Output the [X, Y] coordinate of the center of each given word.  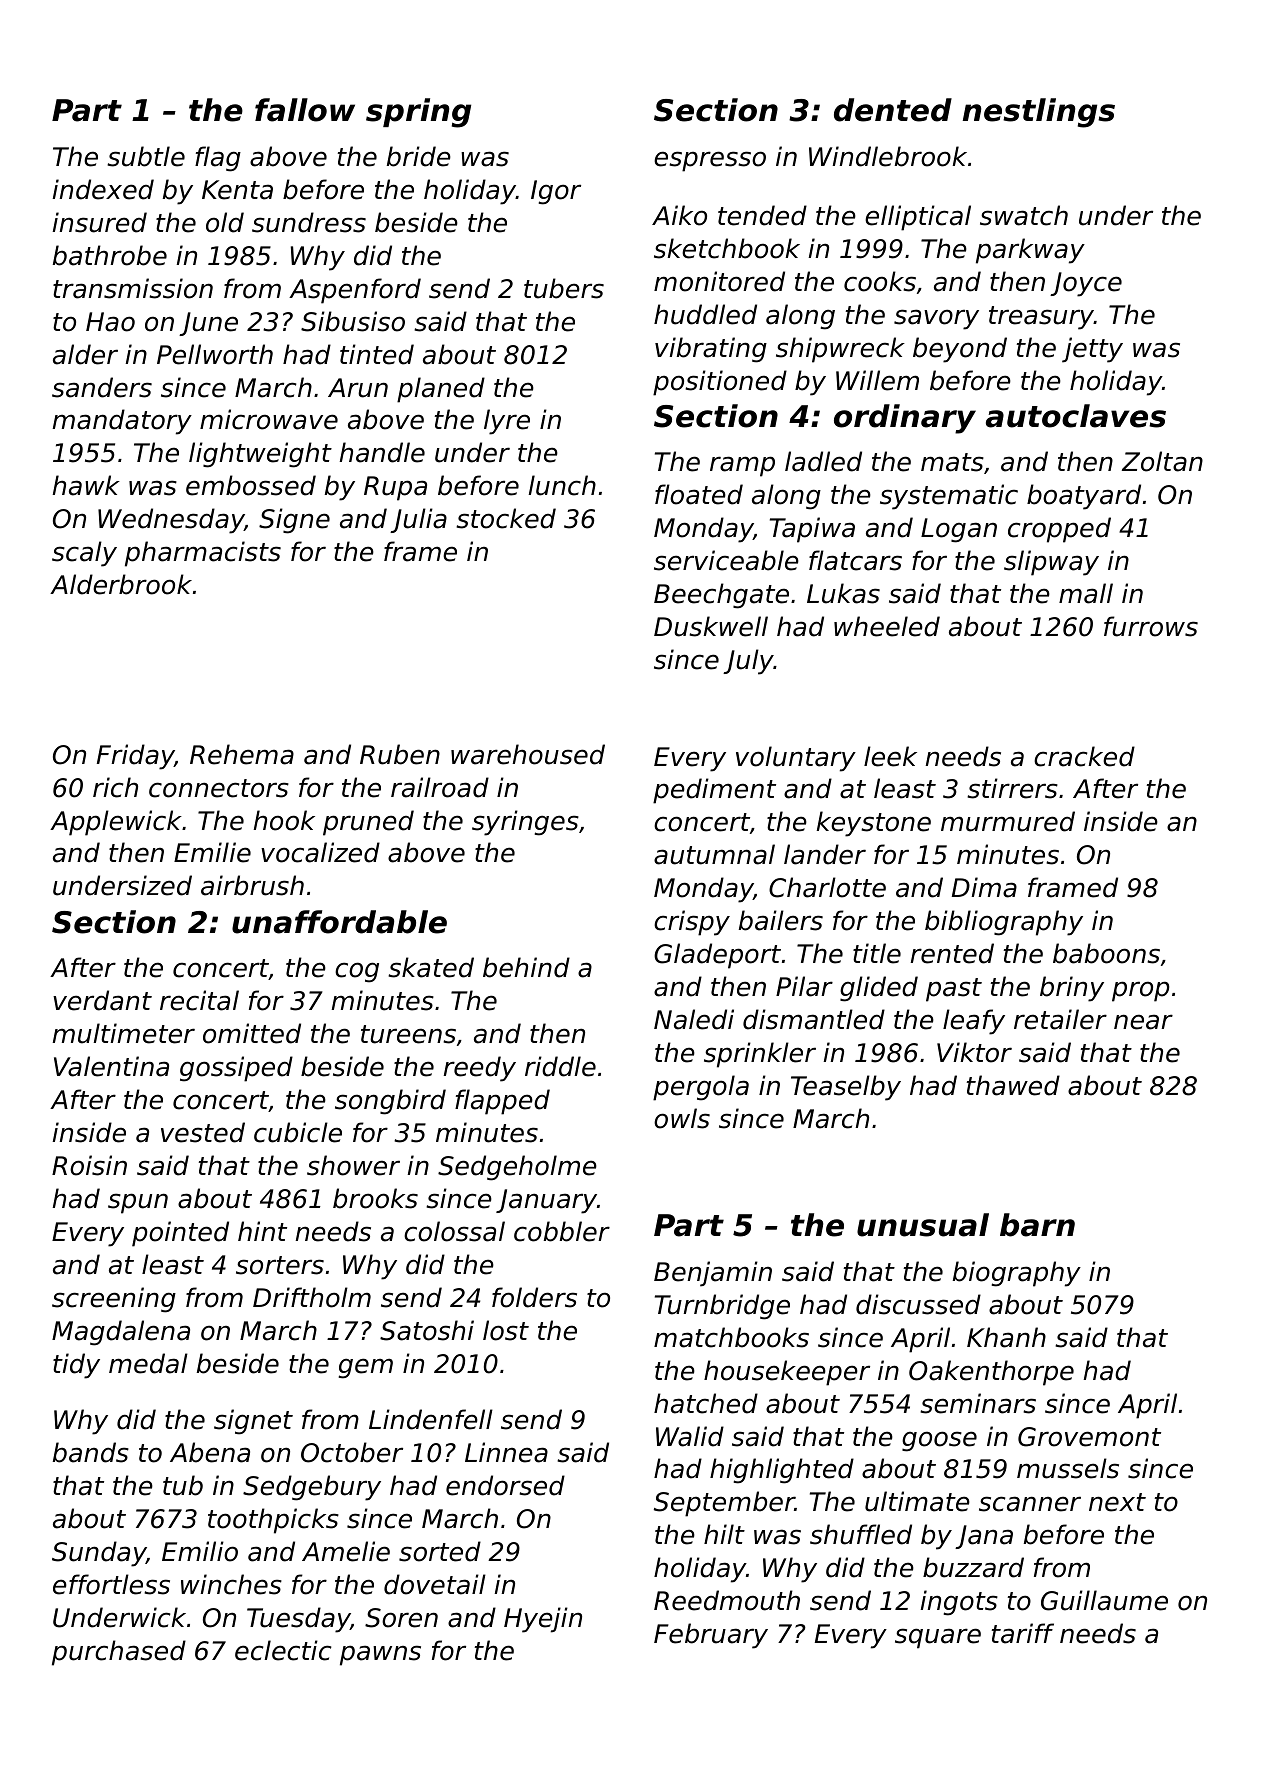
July [748, 662]
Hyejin [543, 1620]
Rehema [242, 754]
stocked [506, 518]
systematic [949, 497]
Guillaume [1104, 1600]
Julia [418, 520]
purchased [119, 1653]
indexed [103, 189]
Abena [210, 1452]
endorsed [505, 1485]
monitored [719, 281]
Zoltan [1162, 461]
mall [1086, 593]
